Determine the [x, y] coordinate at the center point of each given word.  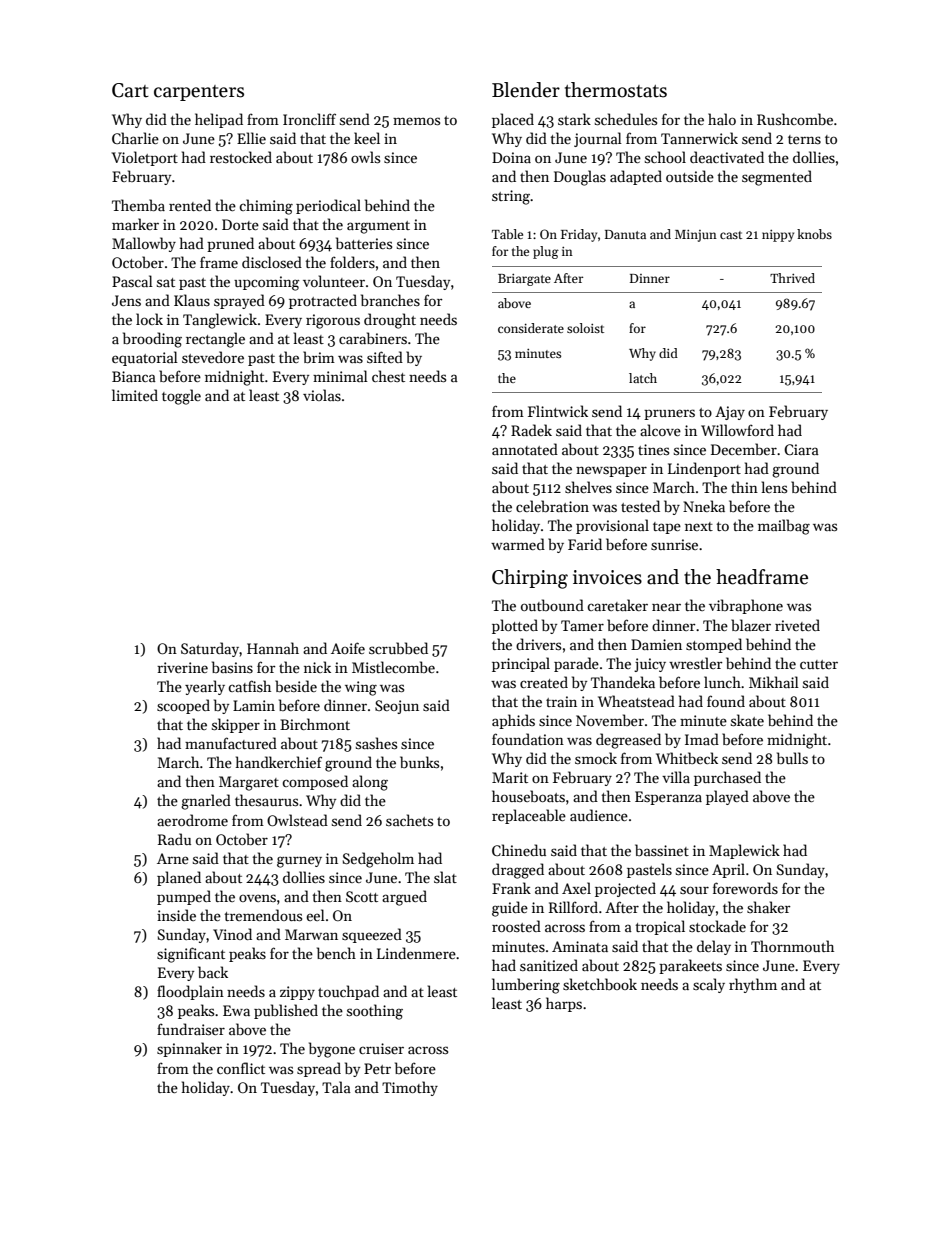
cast [731, 235]
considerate [531, 328]
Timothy [410, 1088]
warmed [518, 544]
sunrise [674, 544]
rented [190, 205]
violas [322, 395]
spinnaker [189, 1049]
